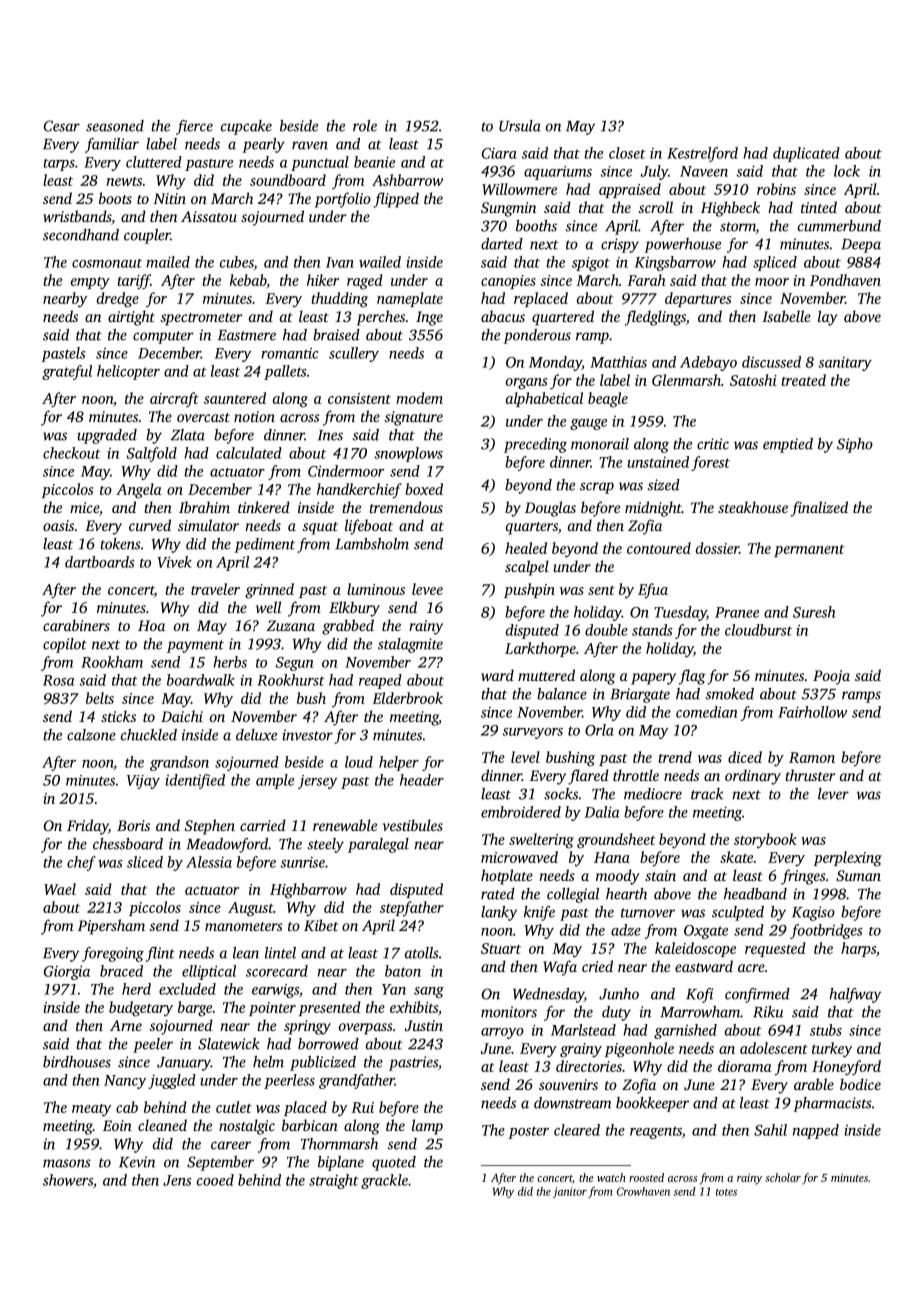 This image has width=924, height=1308. What do you see at coordinates (58, 680) in the image?
I see `Rosa` at bounding box center [58, 680].
